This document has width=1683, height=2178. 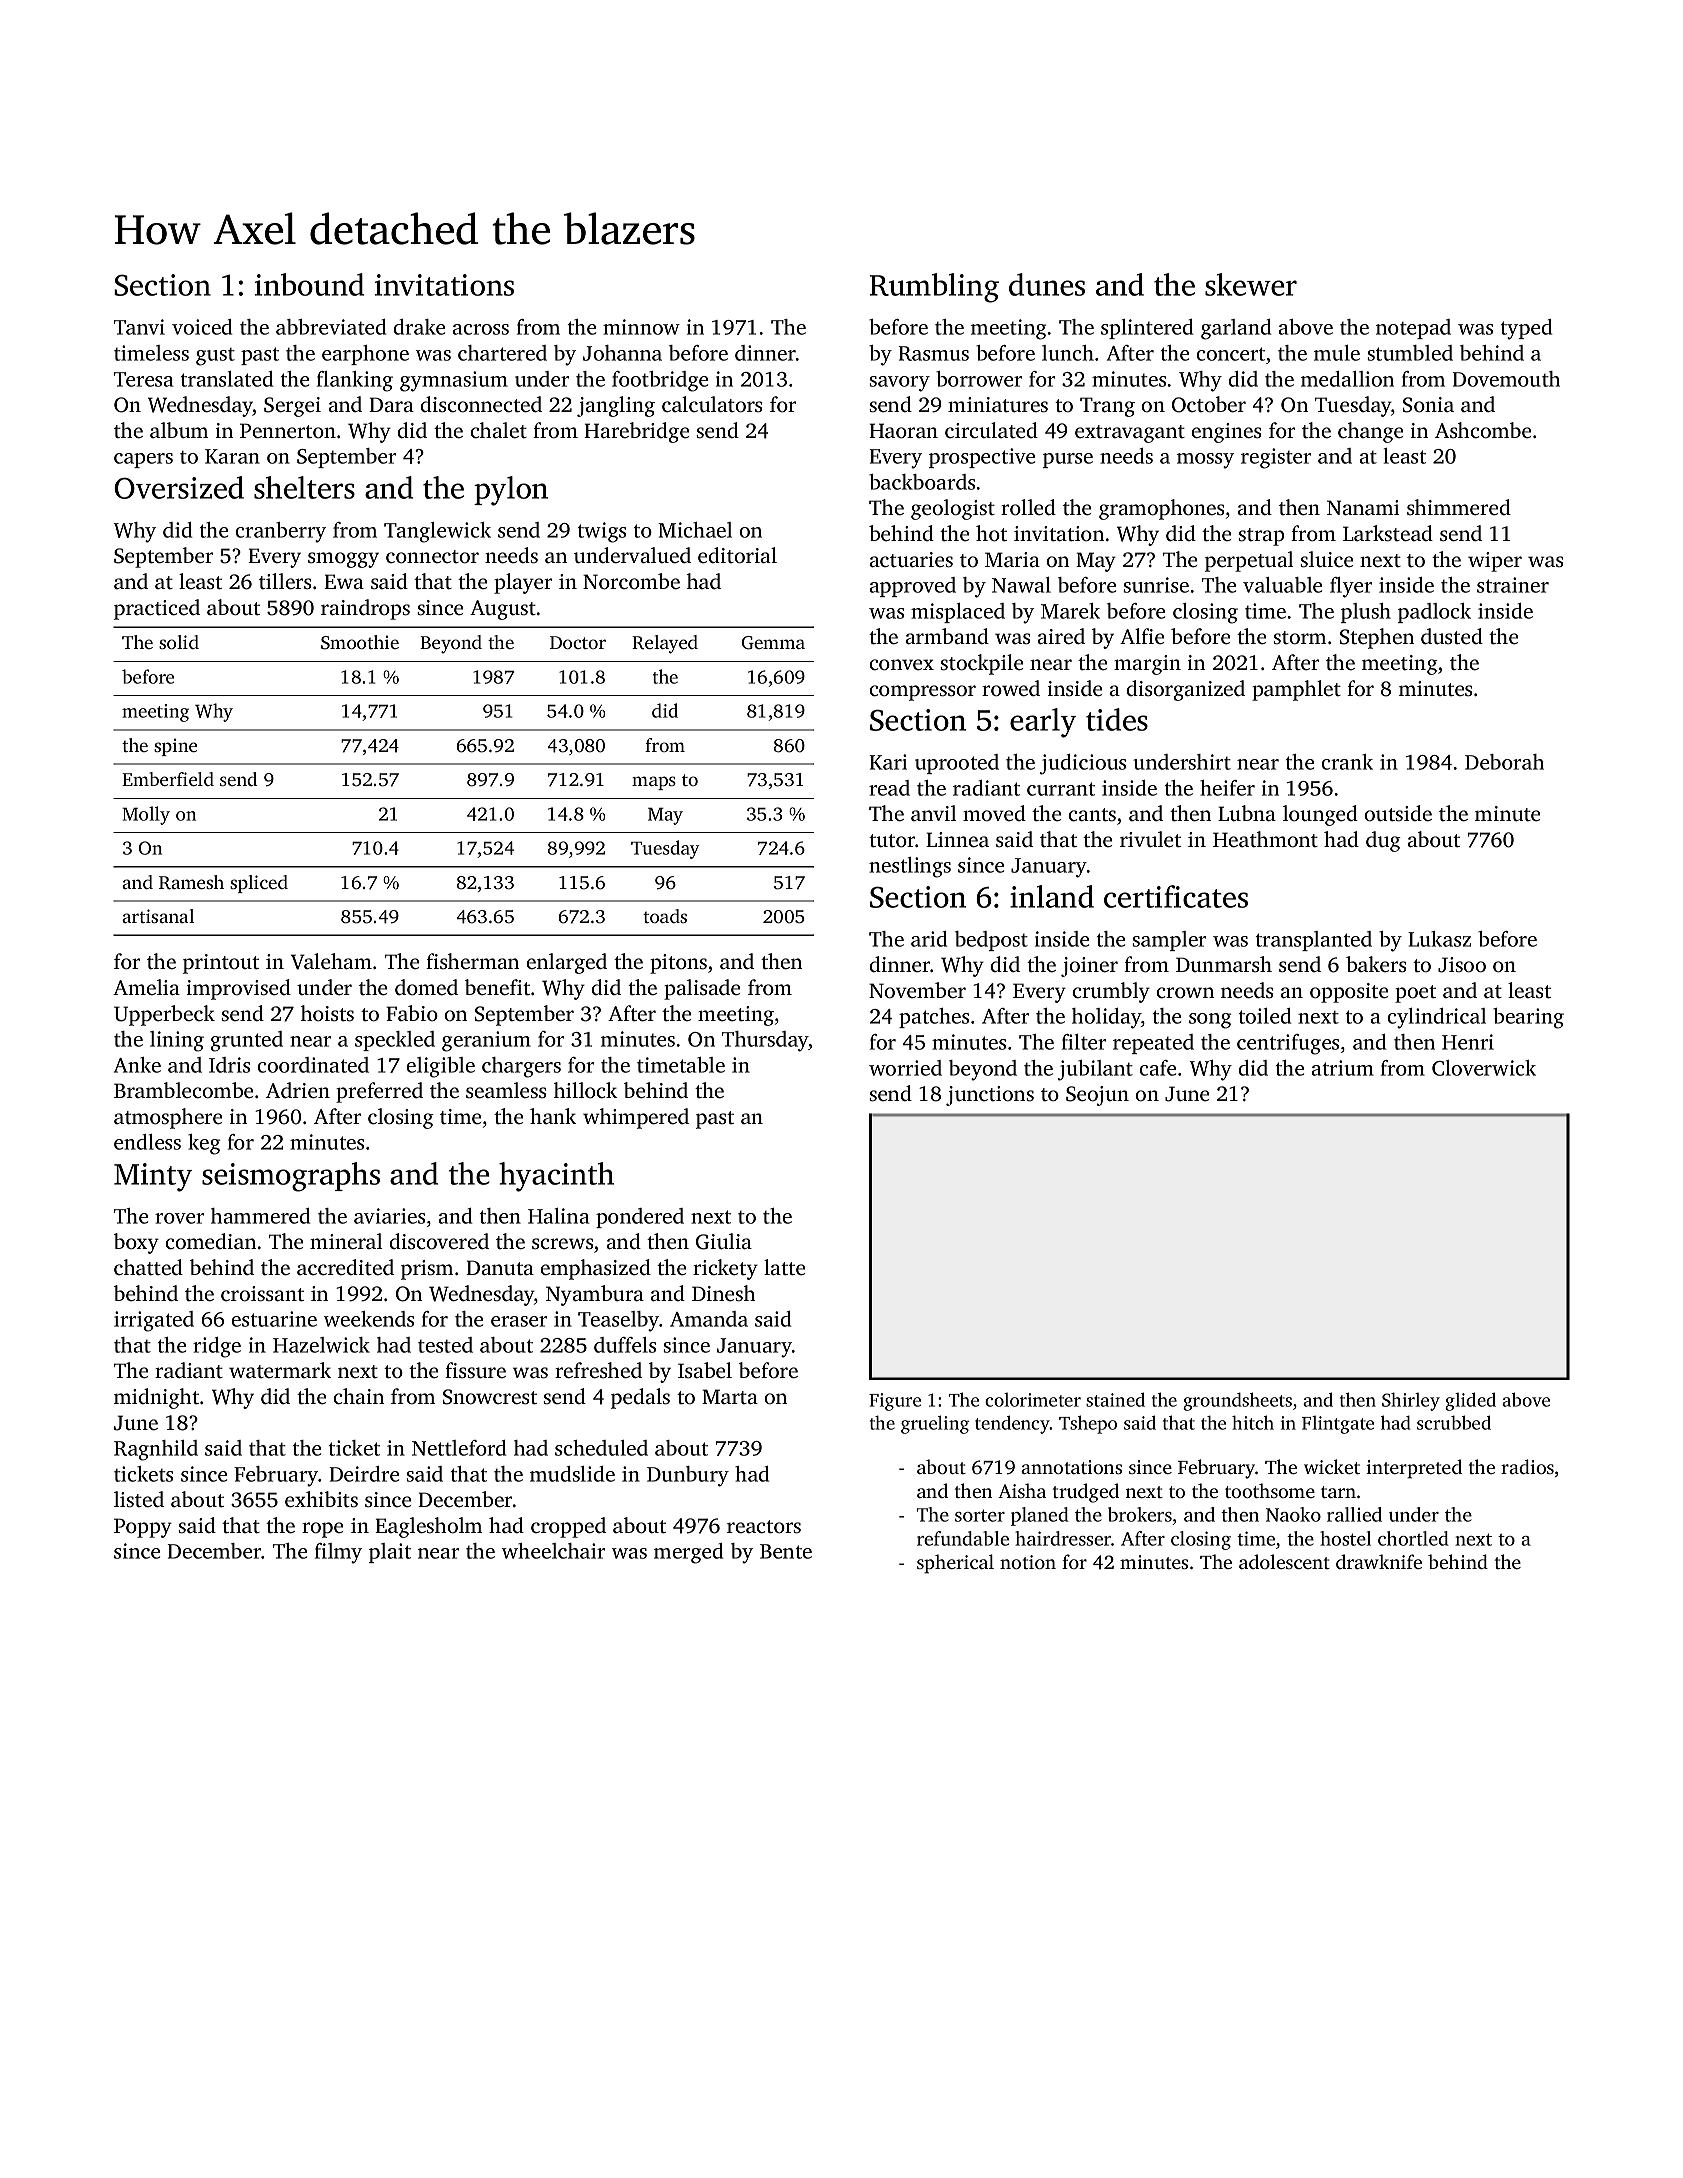 What do you see at coordinates (933, 353) in the document?
I see `Rasmus` at bounding box center [933, 353].
